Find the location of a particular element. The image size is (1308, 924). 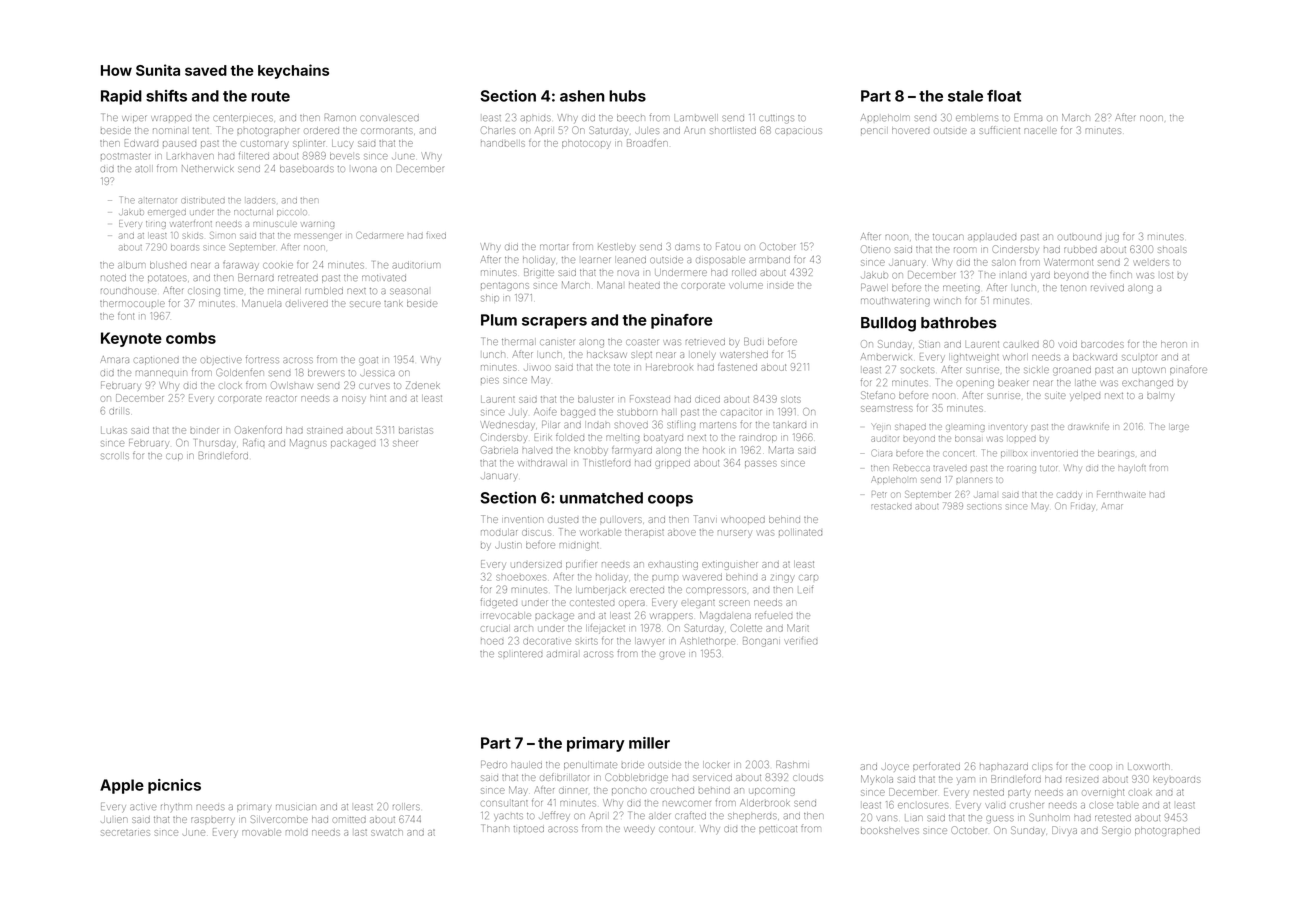

pillbox is located at coordinates (1014, 454).
